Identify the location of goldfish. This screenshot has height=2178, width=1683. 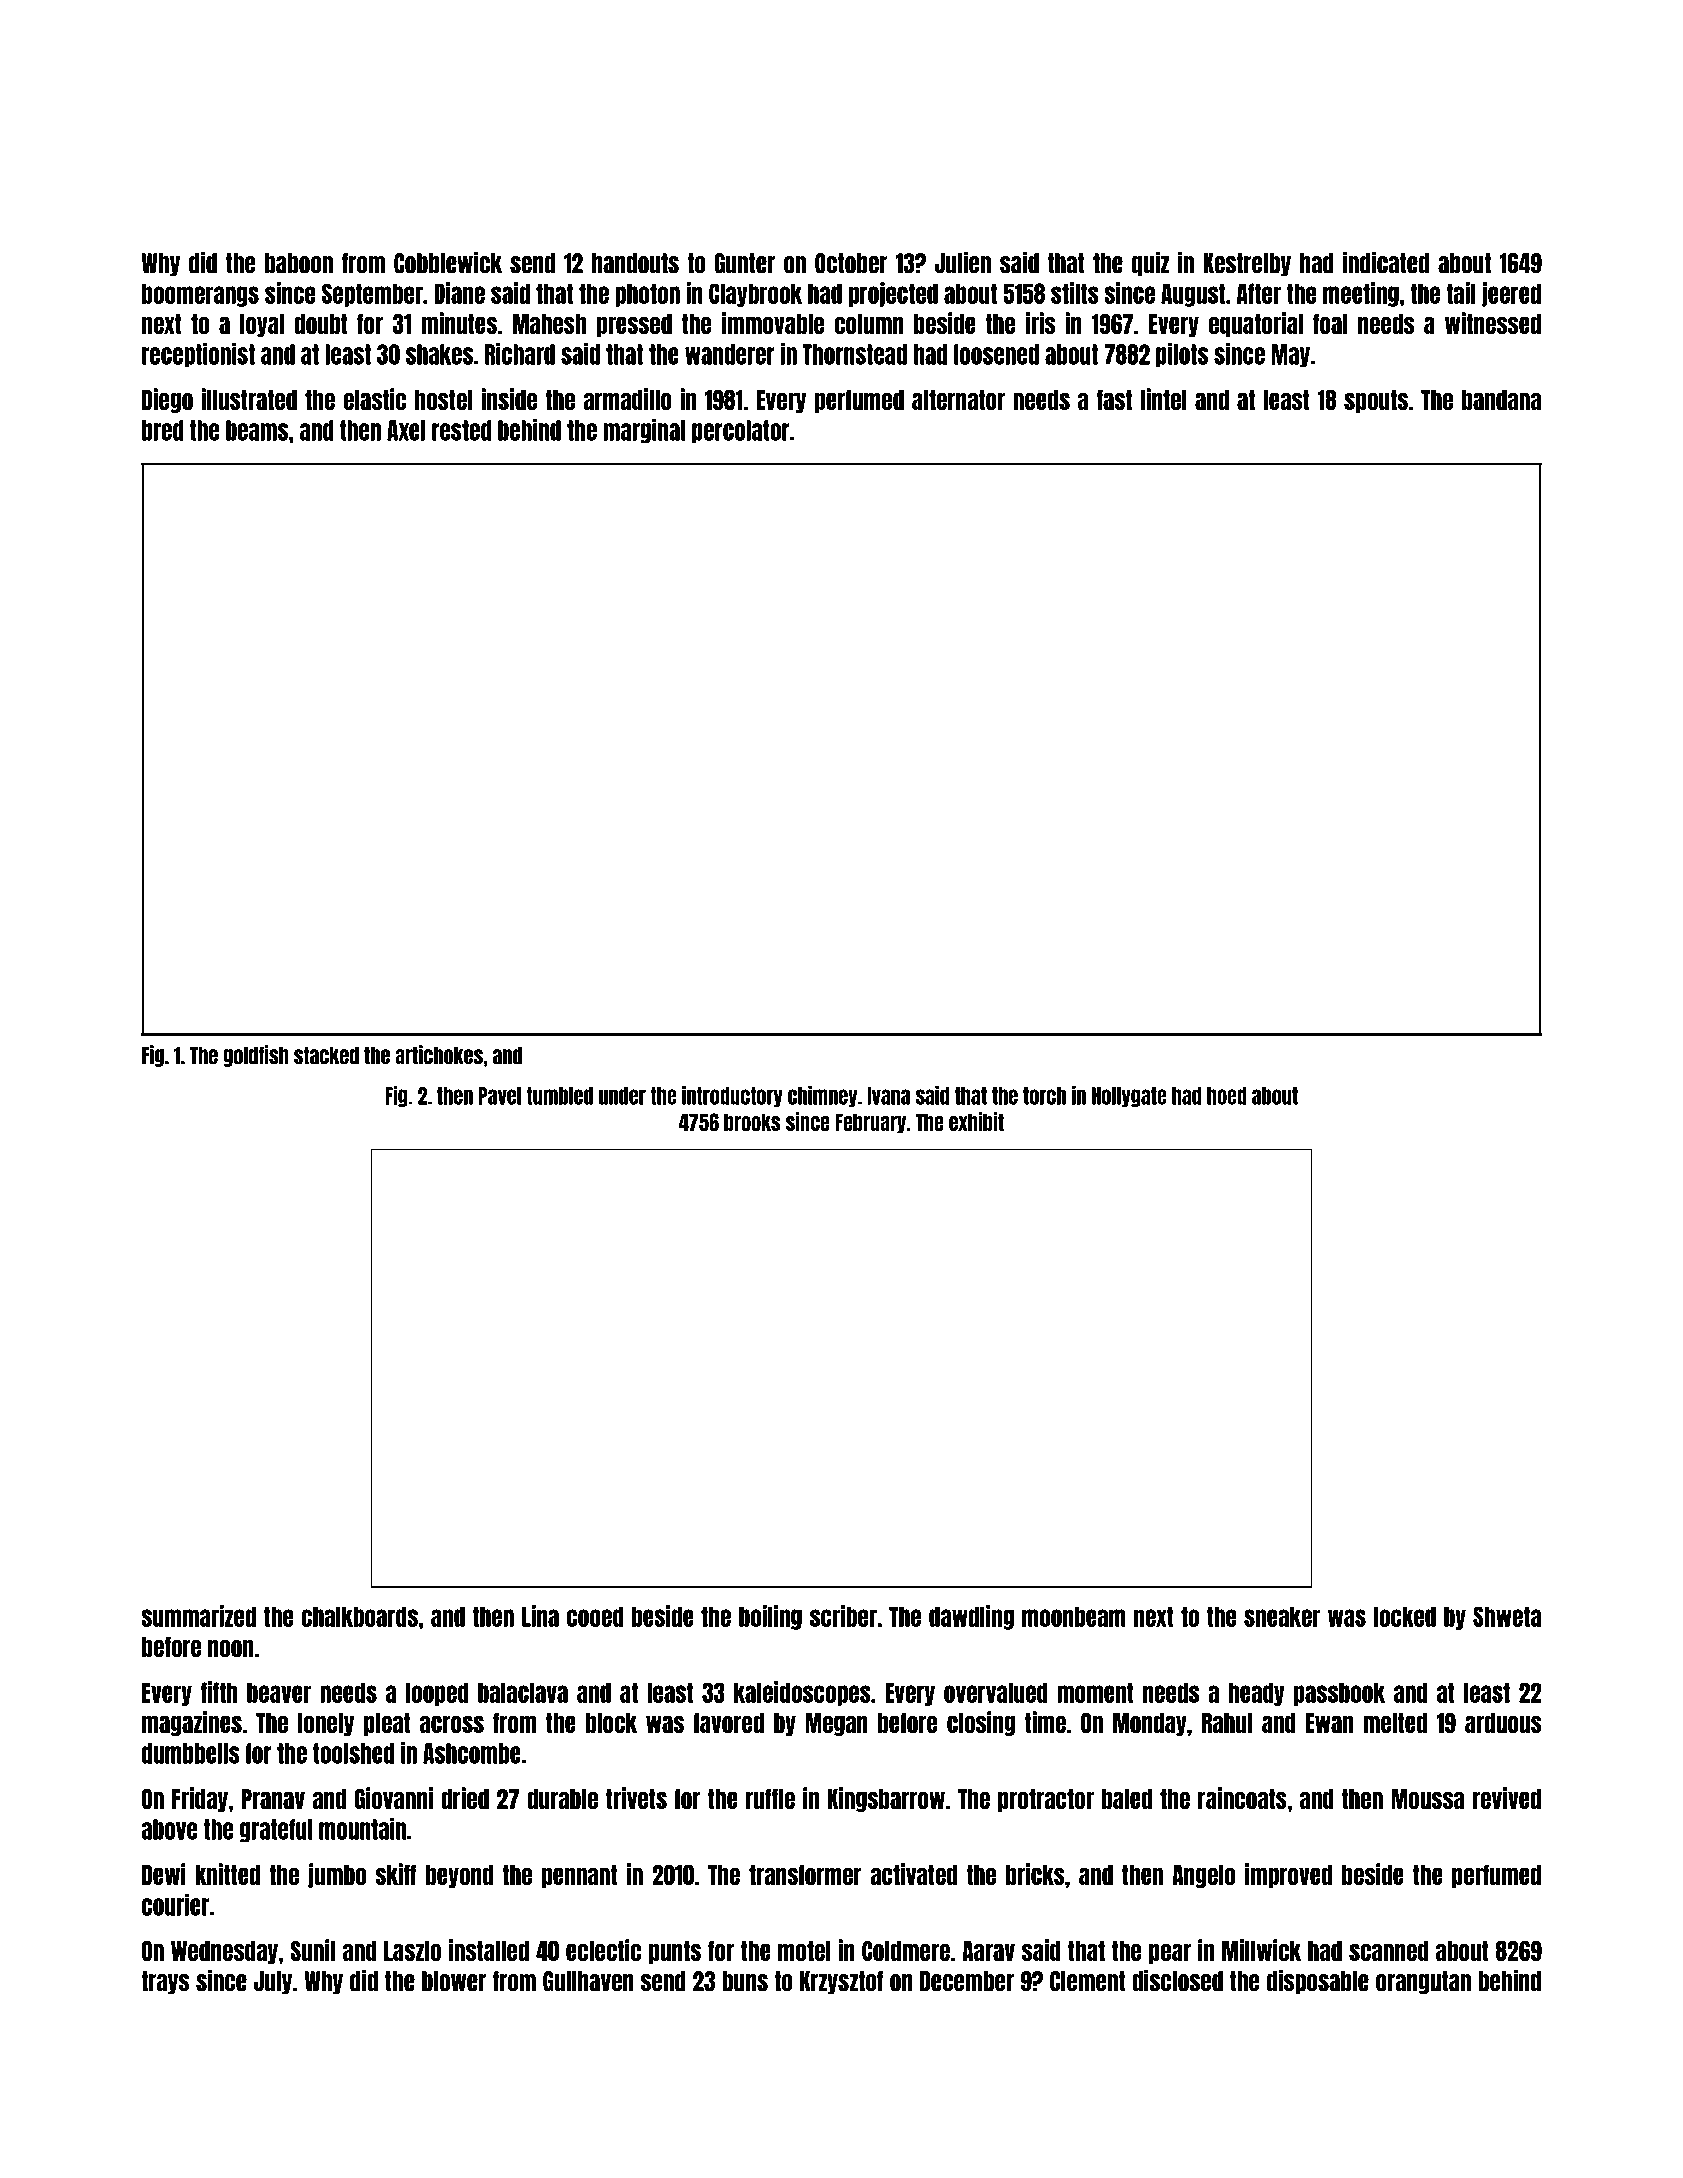
(256, 1056).
